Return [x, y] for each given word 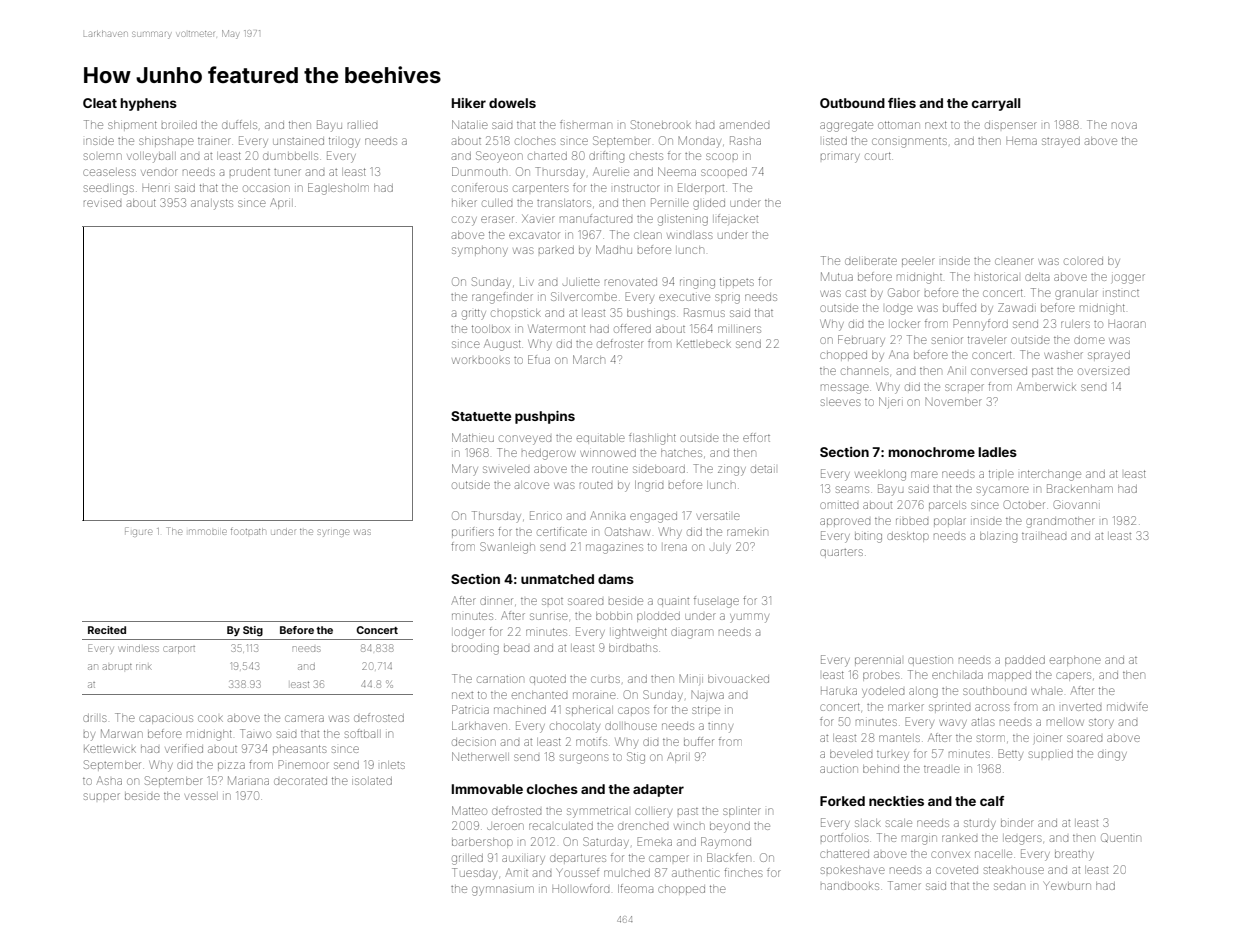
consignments [909, 143]
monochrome [931, 452]
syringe [333, 533]
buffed [959, 307]
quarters [841, 553]
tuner [287, 172]
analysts [212, 204]
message [845, 389]
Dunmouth [479, 171]
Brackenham [1080, 488]
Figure [138, 532]
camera [304, 718]
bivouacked [738, 679]
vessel [200, 796]
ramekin [747, 532]
